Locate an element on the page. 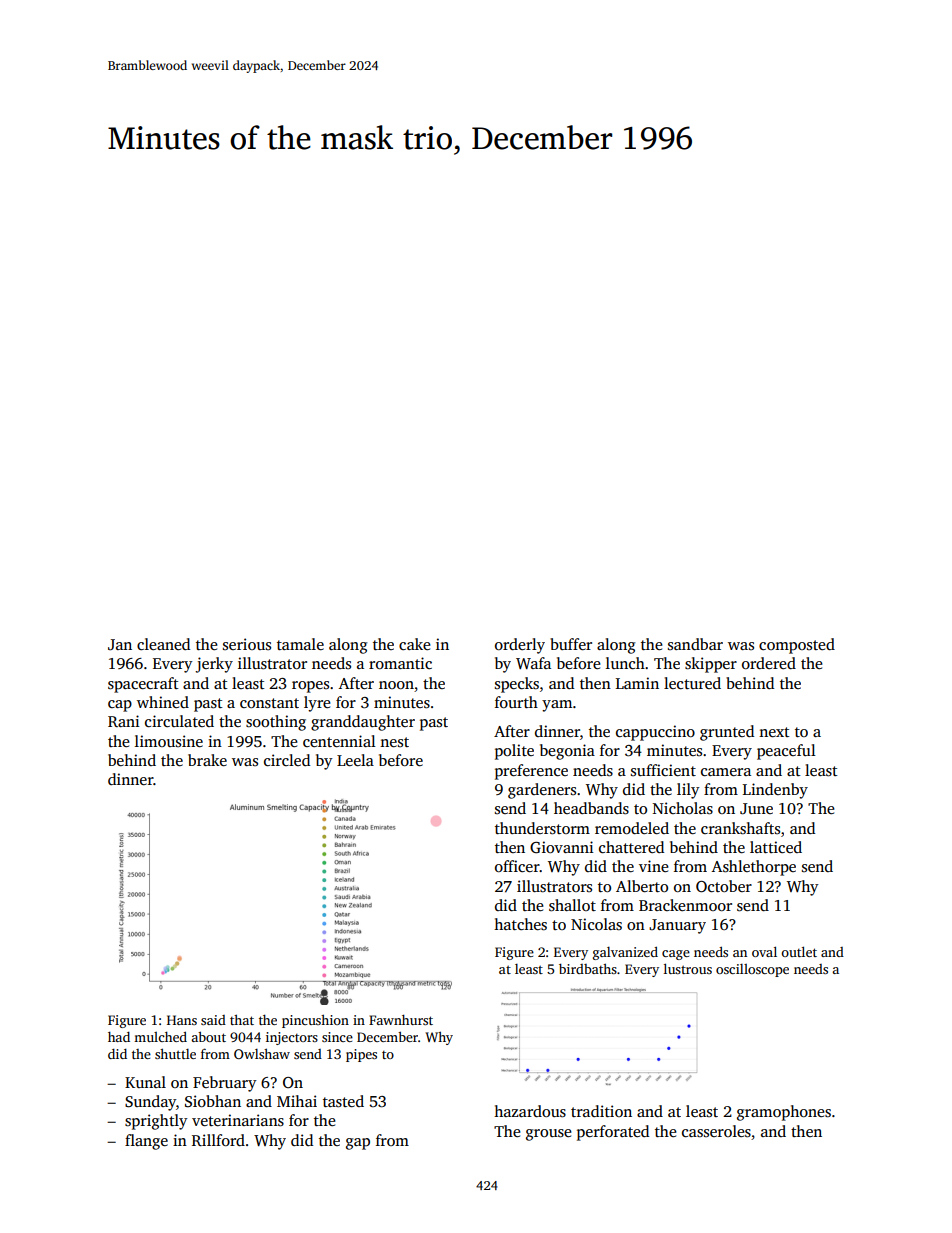  Fawnhurst is located at coordinates (401, 1020).
